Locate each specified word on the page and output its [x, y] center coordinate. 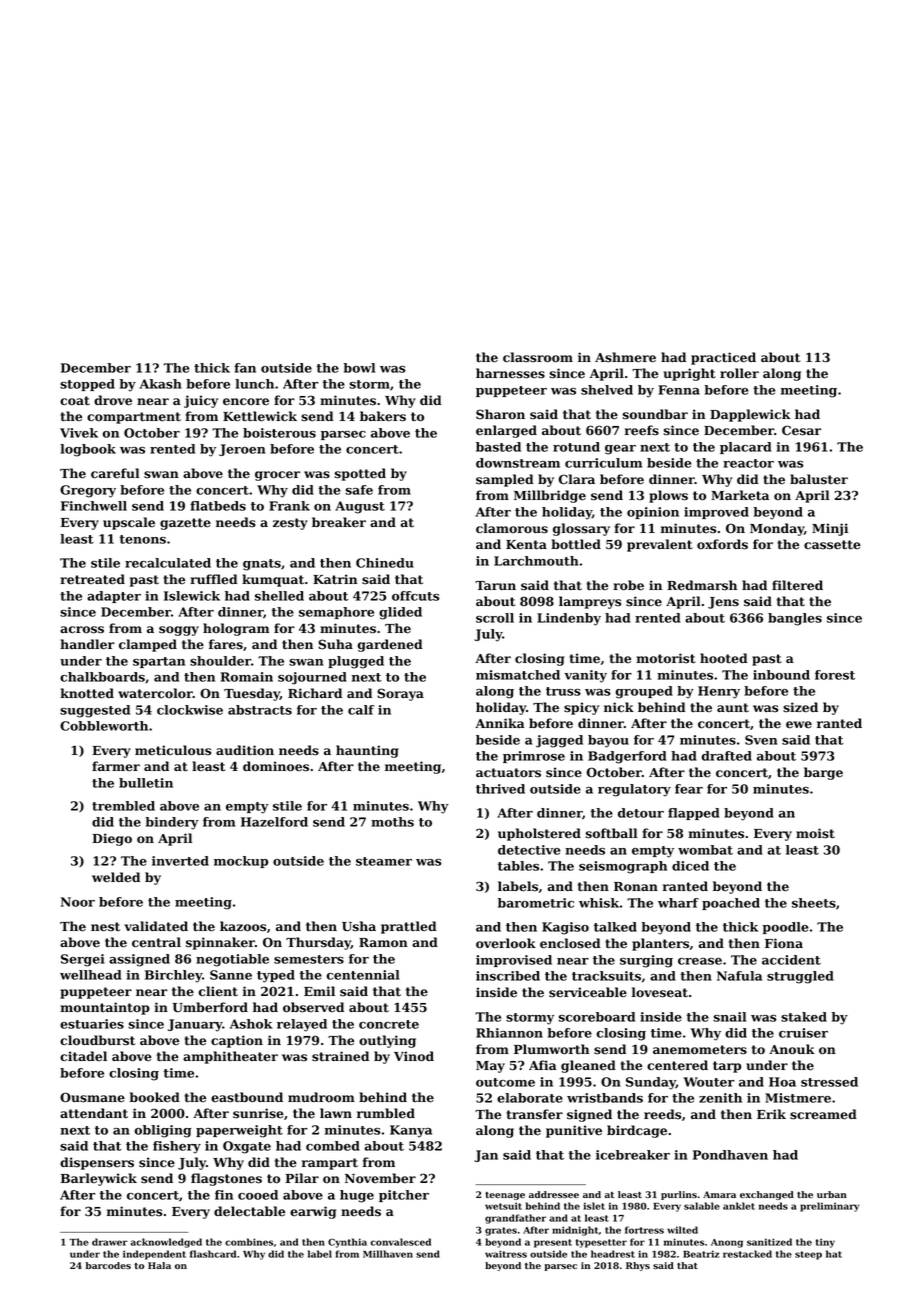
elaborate [530, 1098]
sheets [814, 903]
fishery [177, 1147]
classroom [538, 357]
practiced [723, 358]
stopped [87, 385]
